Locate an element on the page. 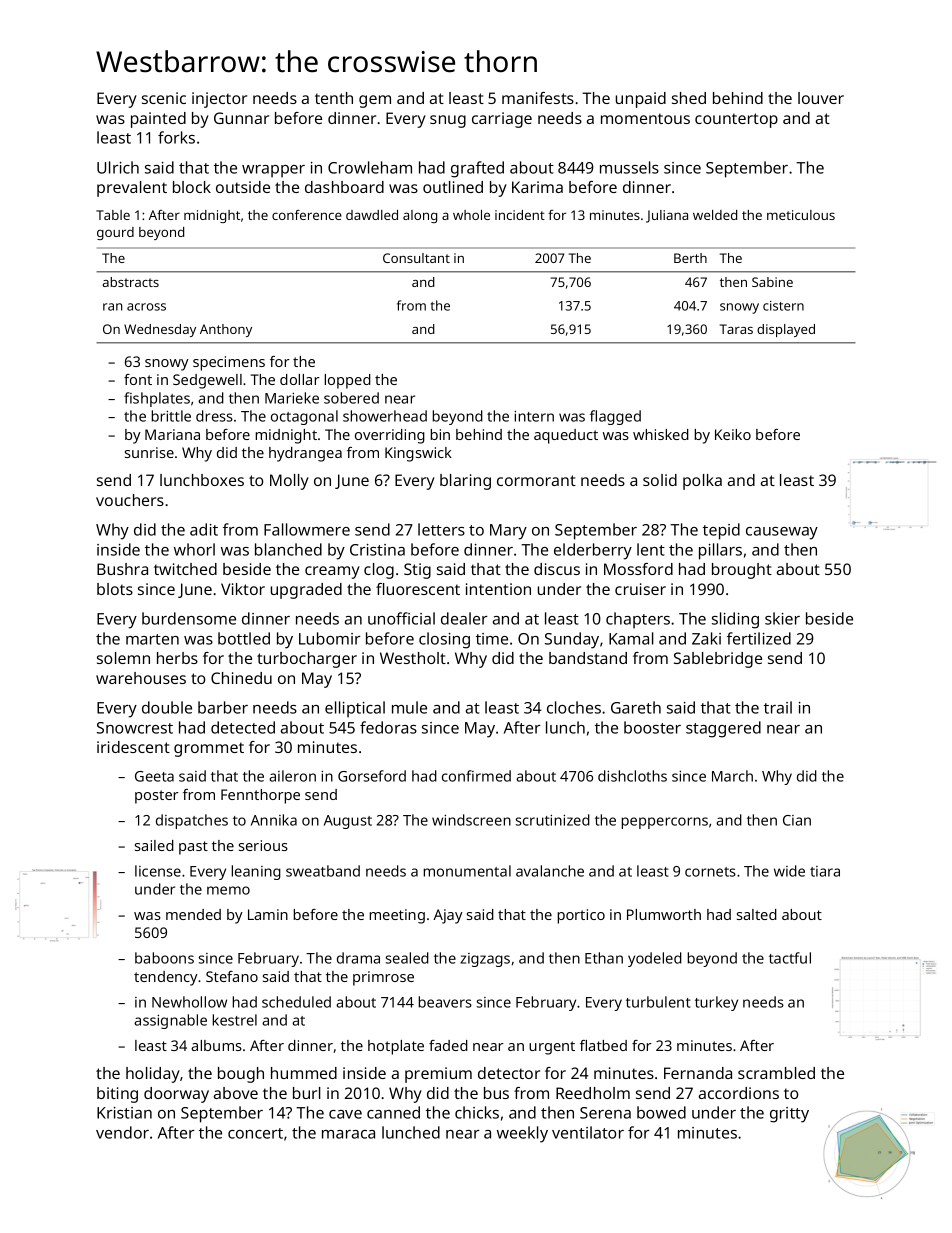 Image resolution: width=952 pixels, height=1233 pixels. meticulous is located at coordinates (801, 215).
